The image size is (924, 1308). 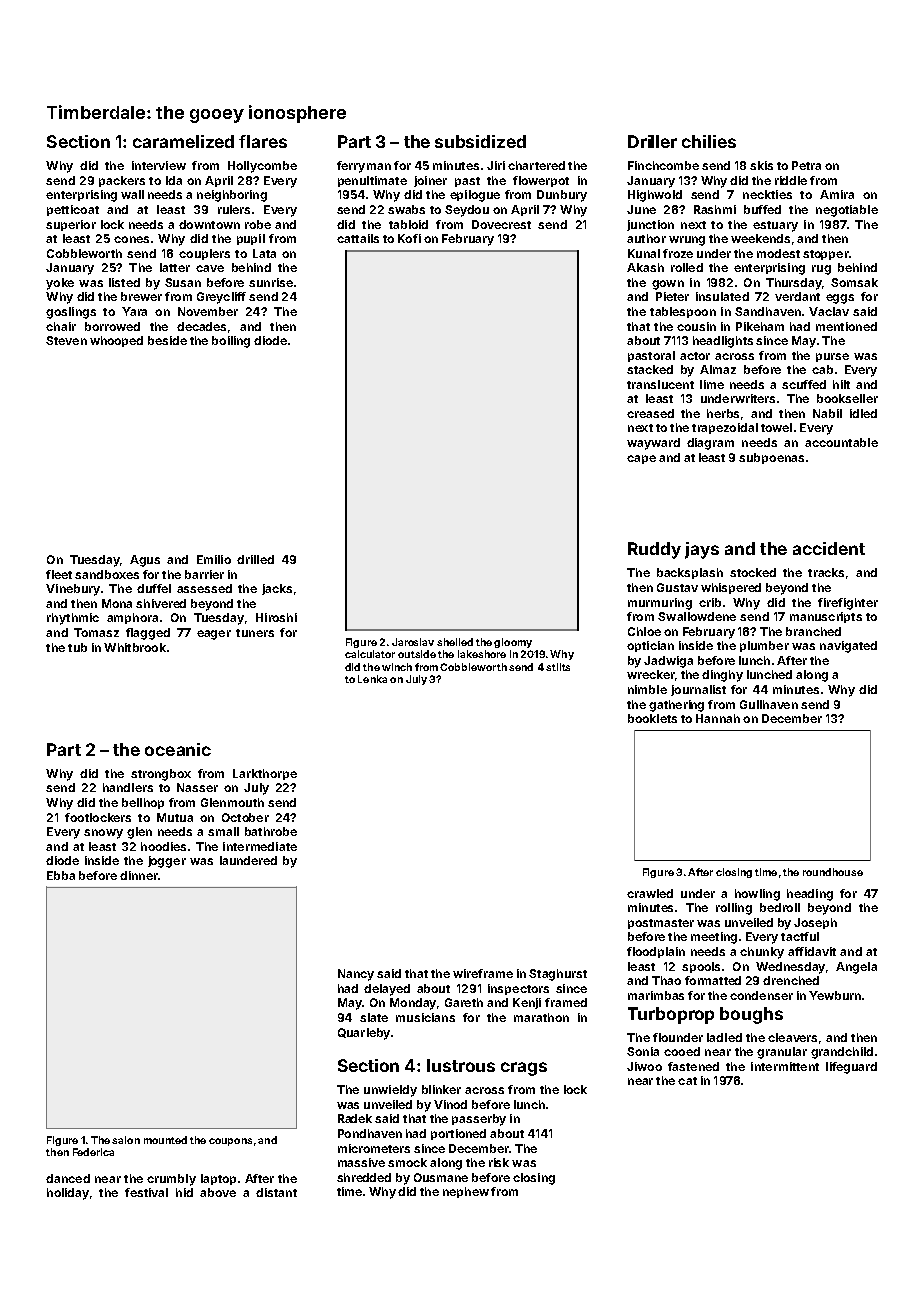 What do you see at coordinates (128, 787) in the document?
I see `handlers` at bounding box center [128, 787].
